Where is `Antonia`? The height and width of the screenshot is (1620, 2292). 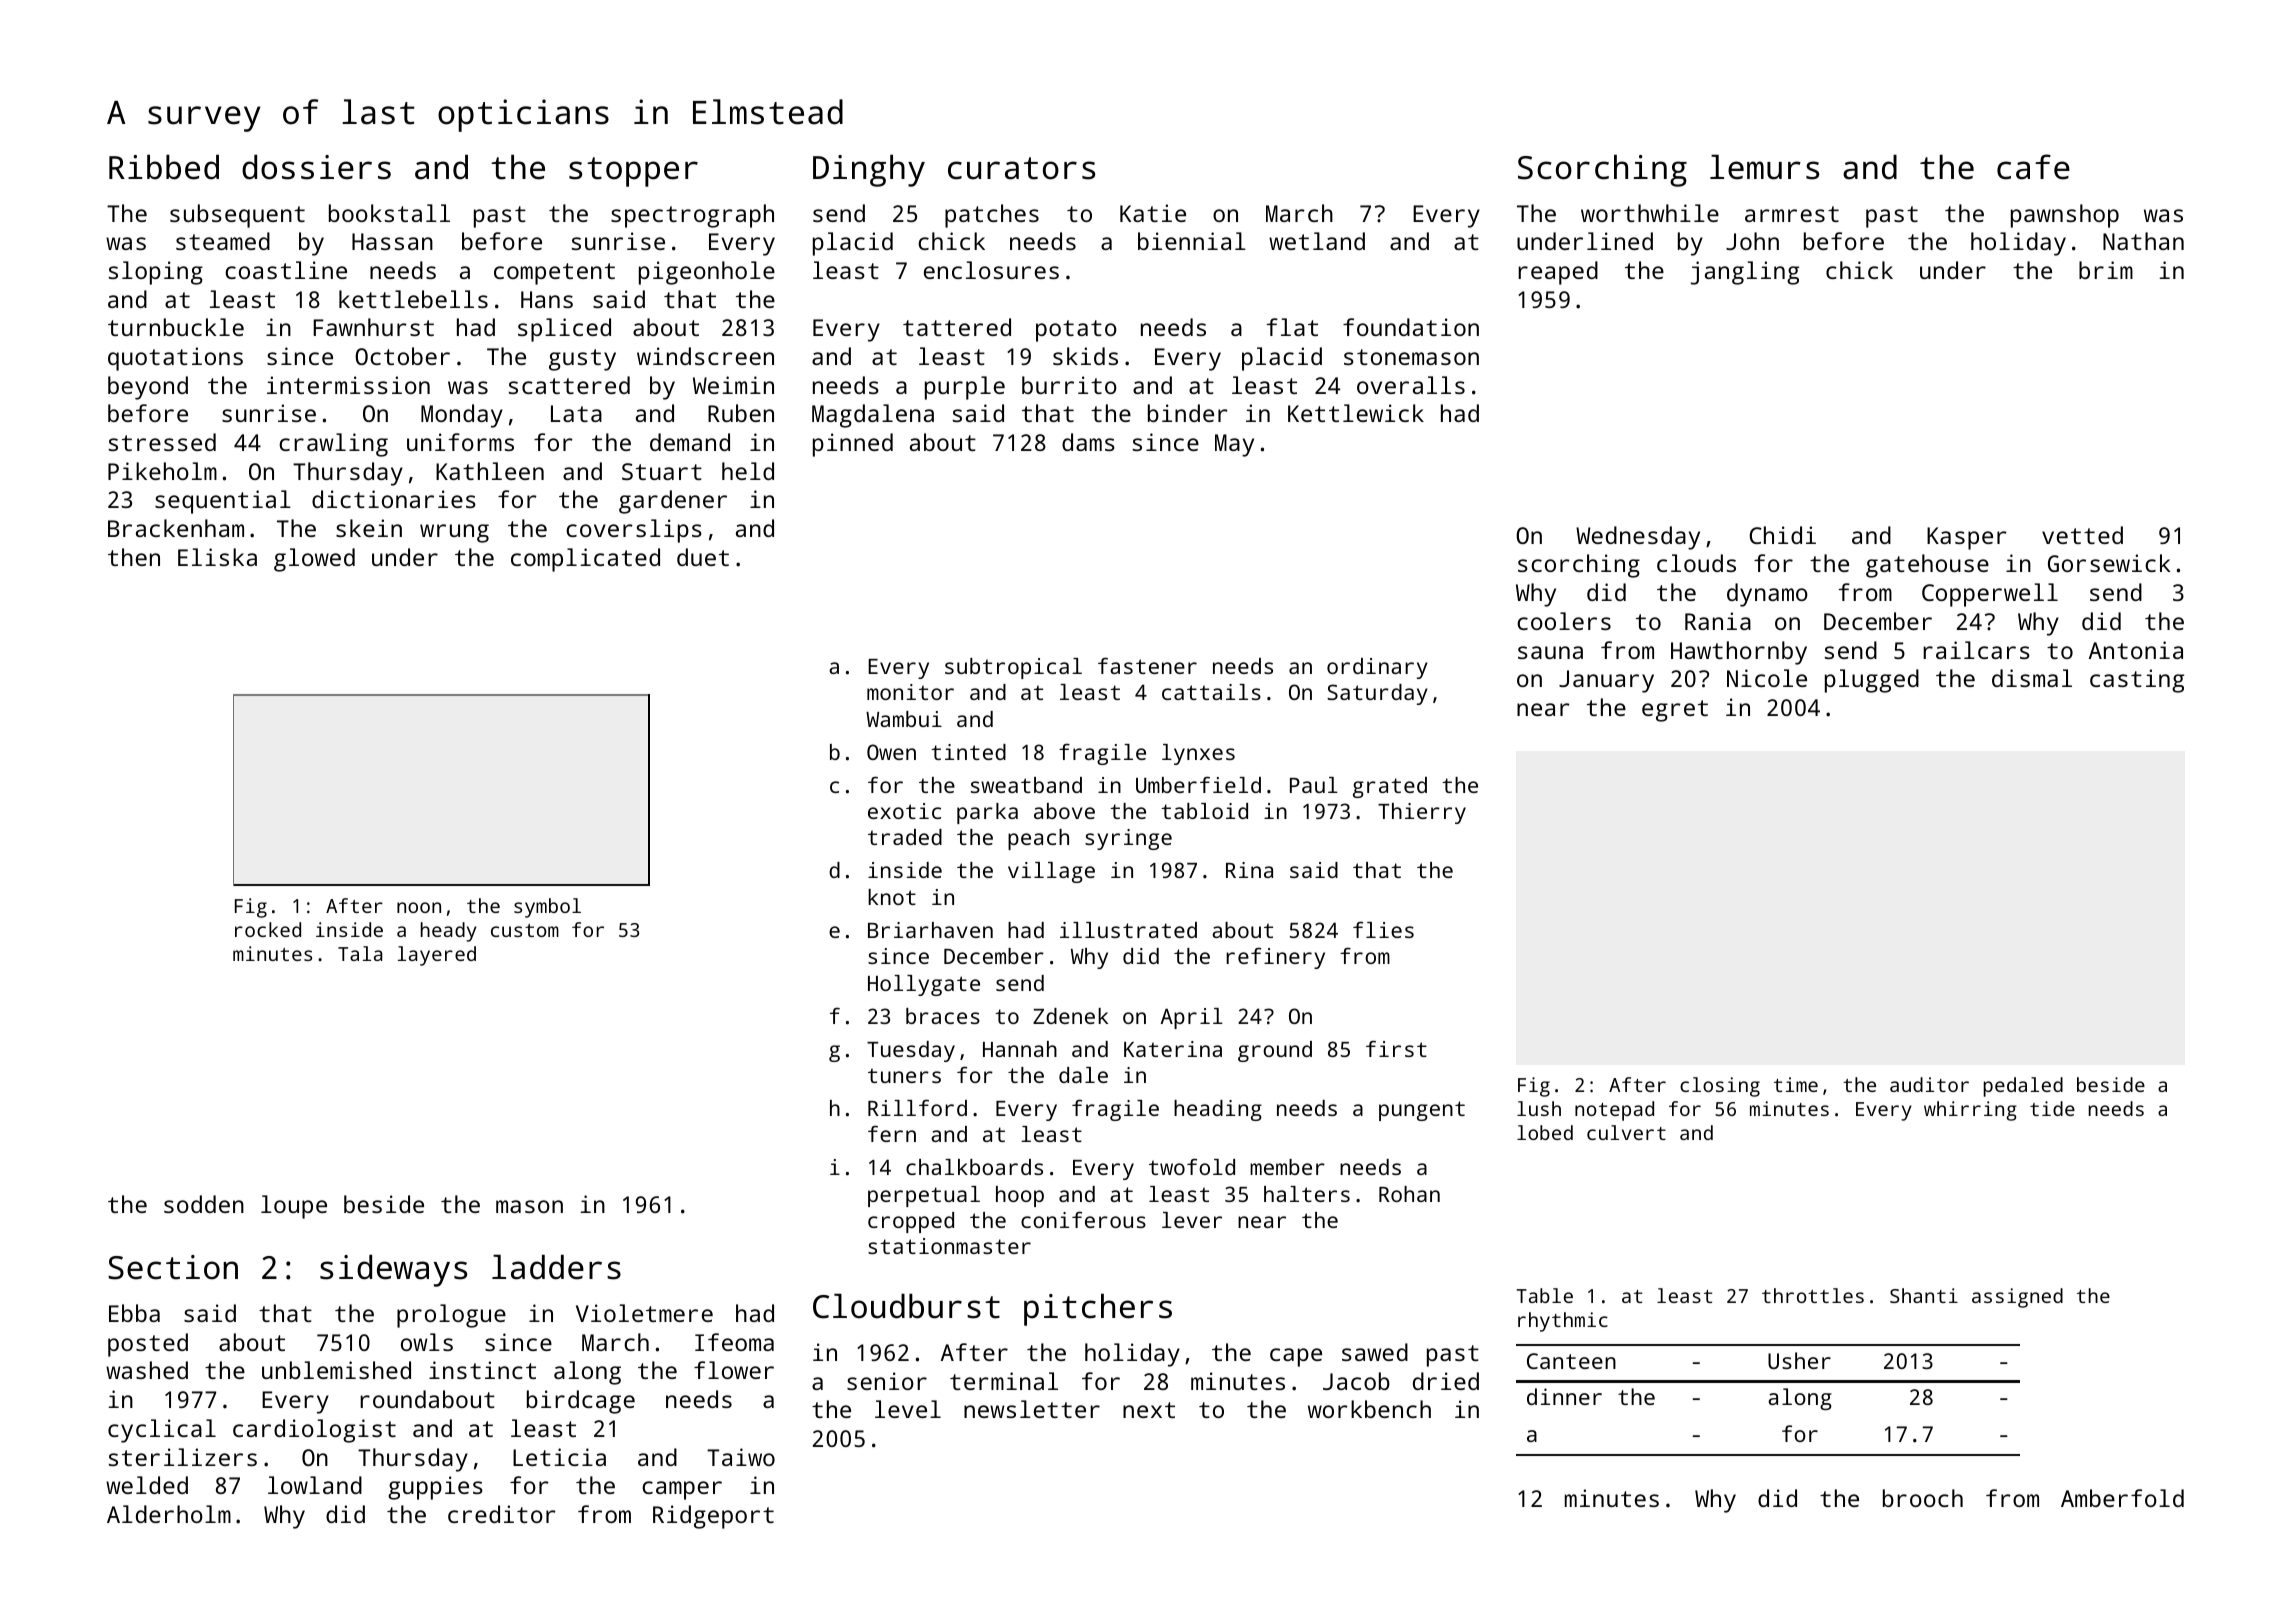
Antonia is located at coordinates (2136, 650).
